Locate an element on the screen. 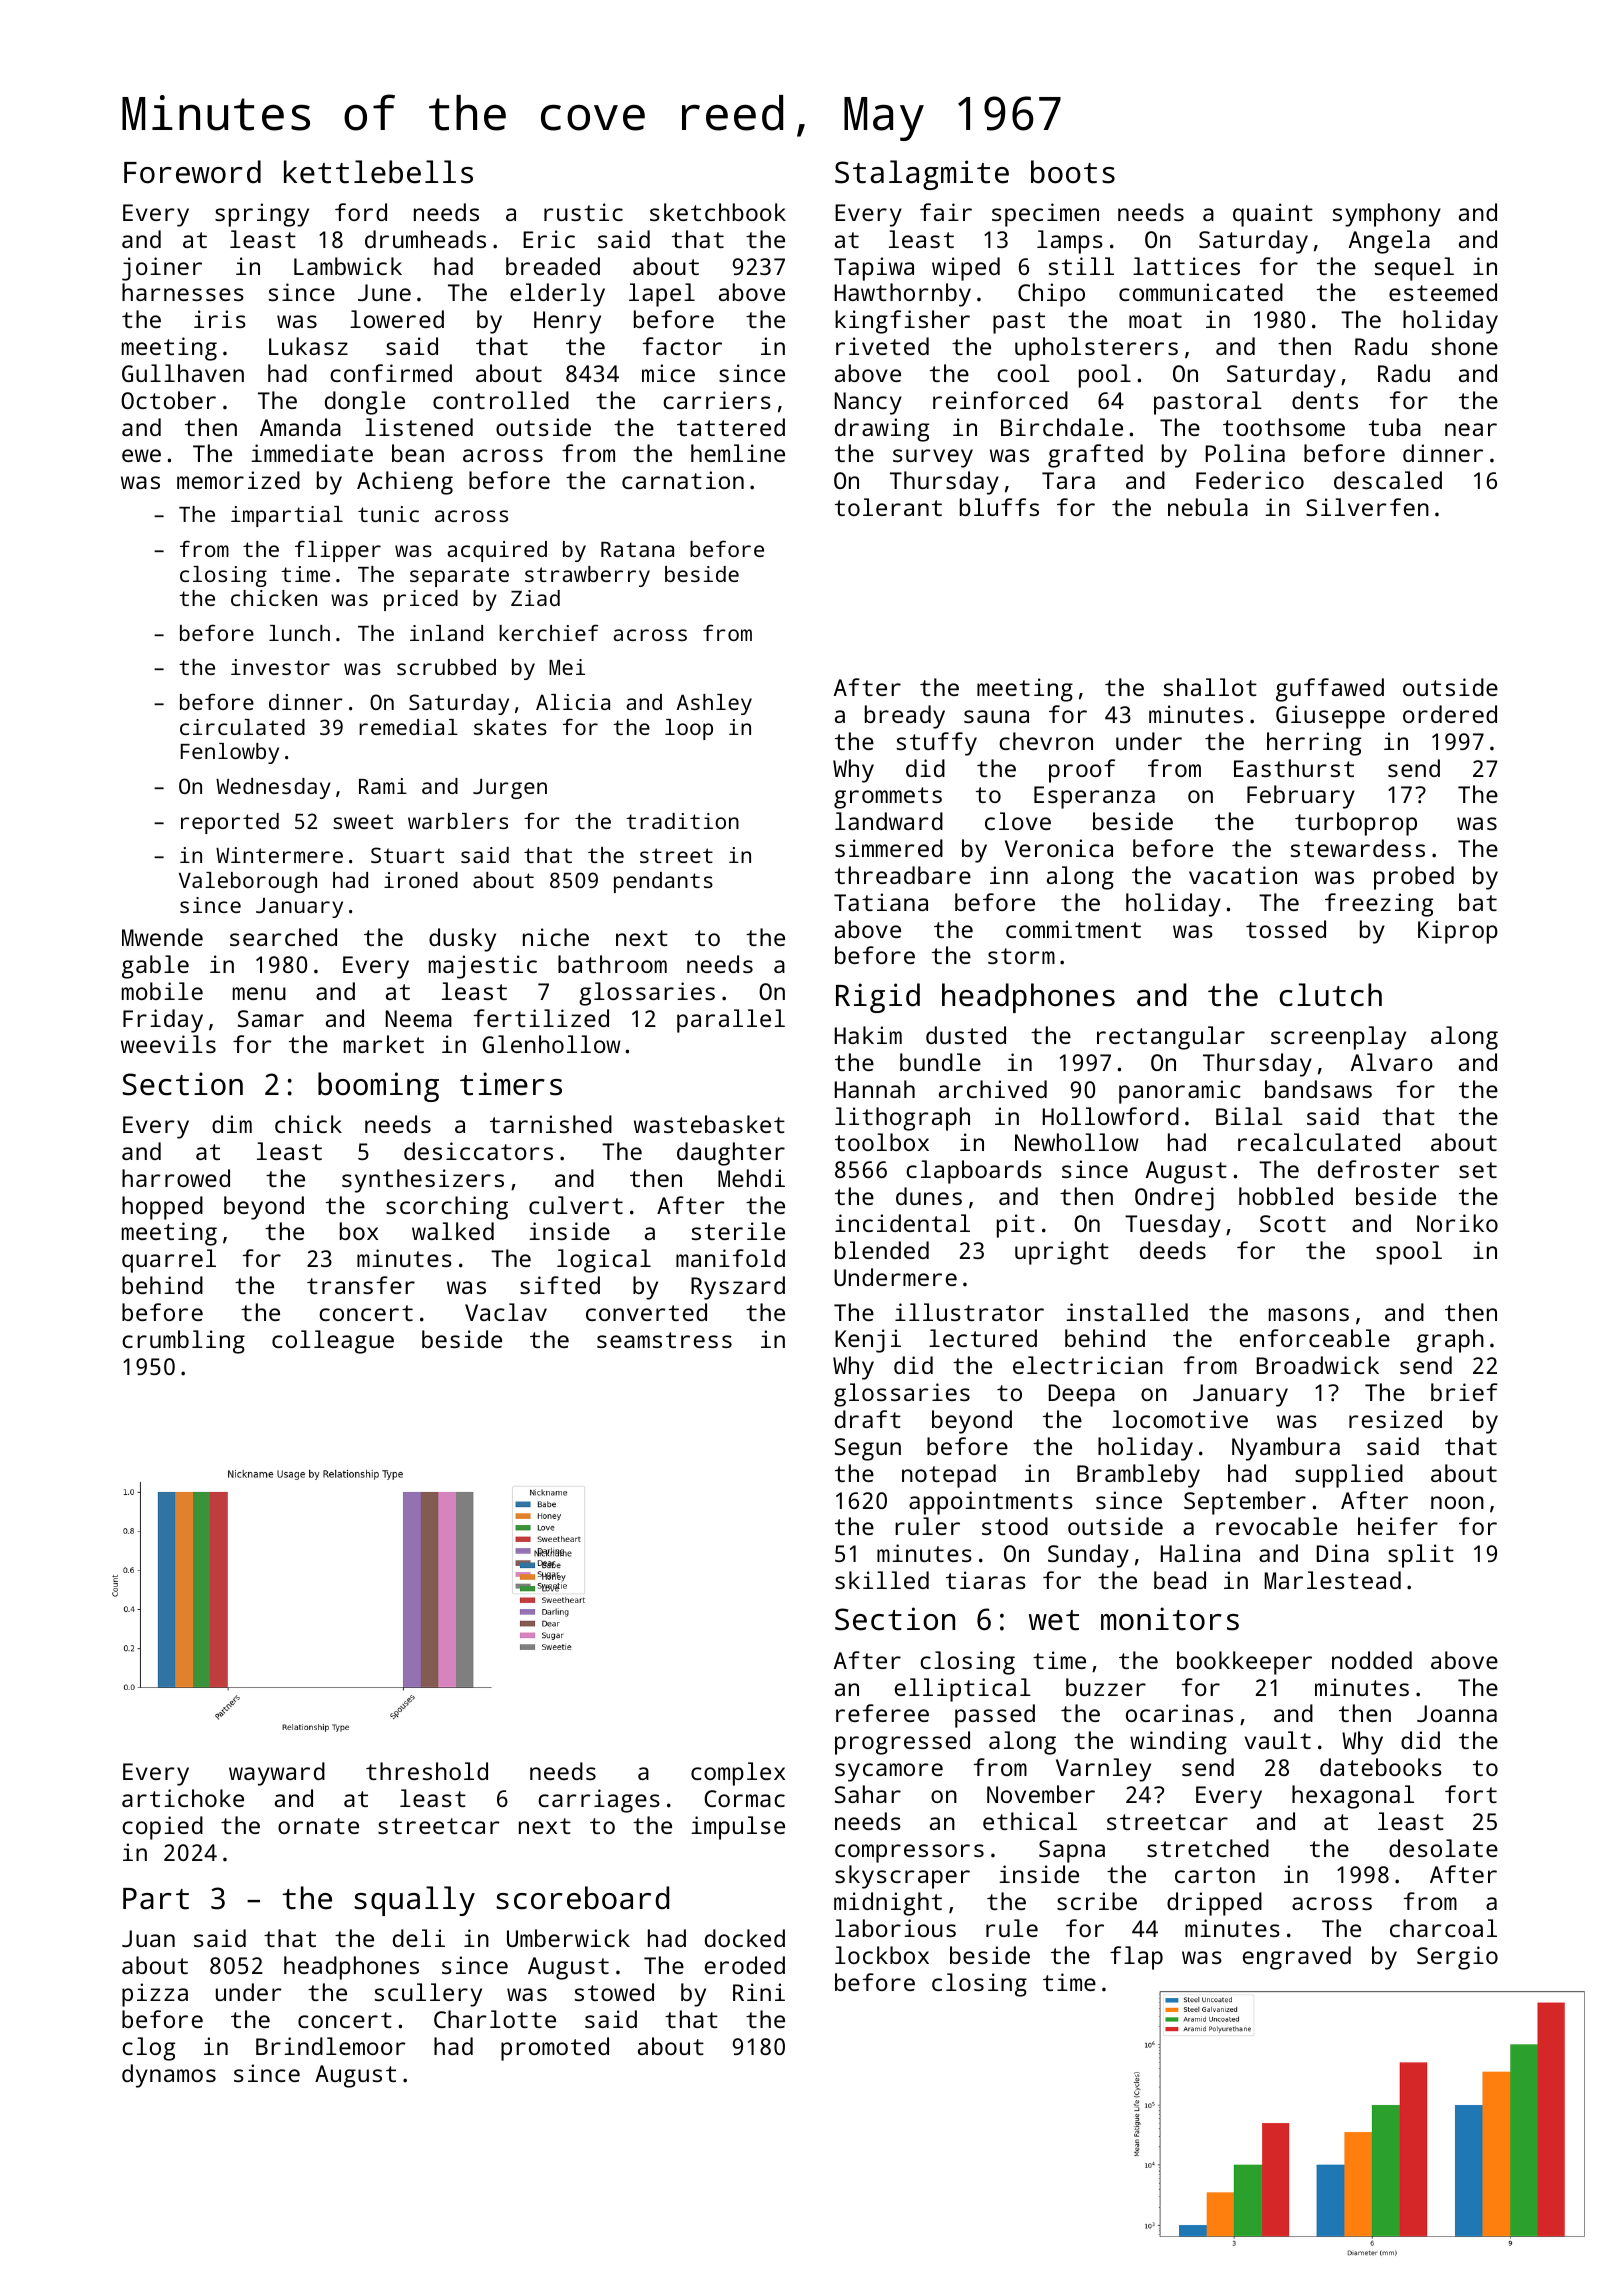  clog is located at coordinates (148, 2049).
